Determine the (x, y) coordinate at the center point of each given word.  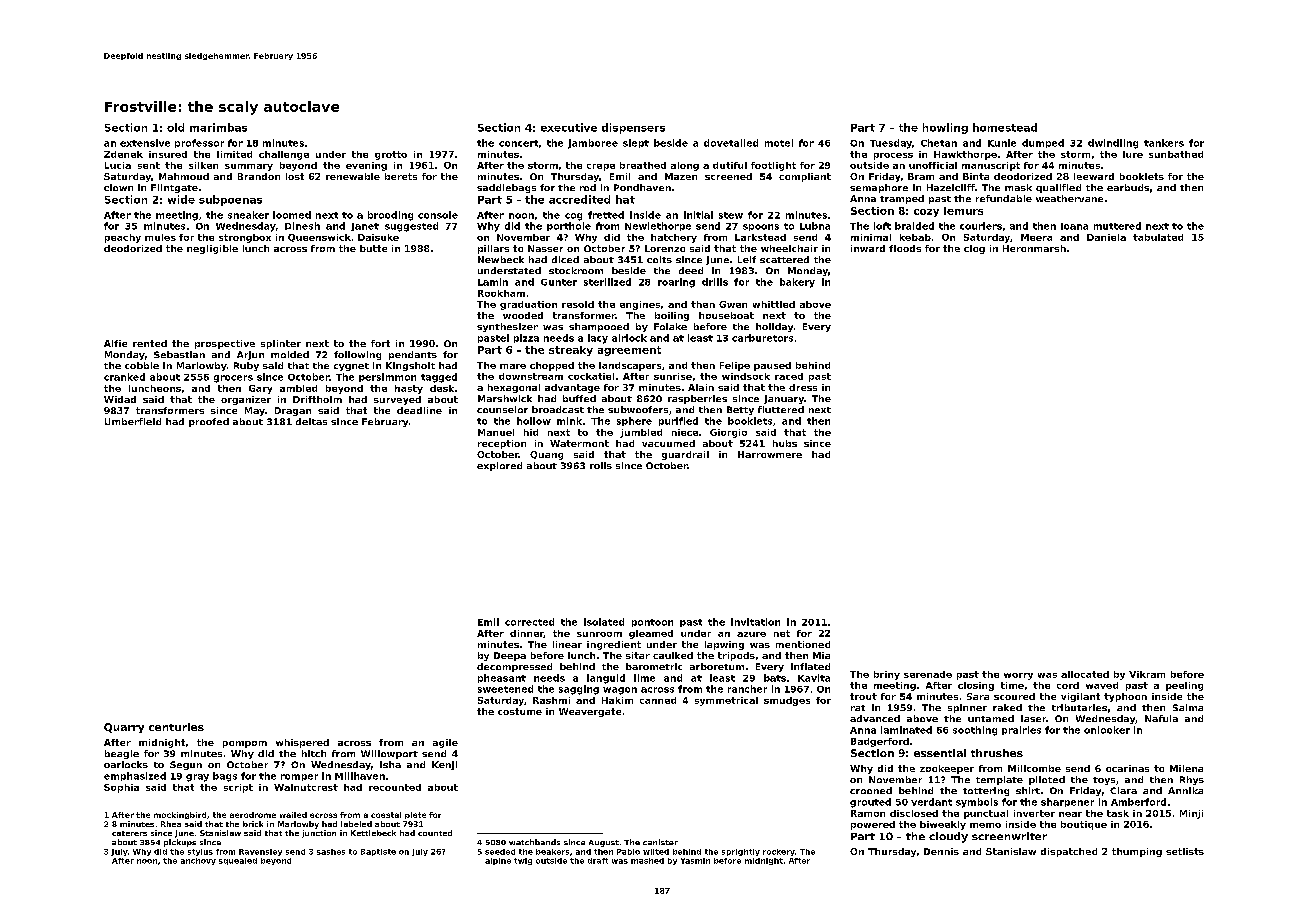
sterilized (607, 282)
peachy (123, 238)
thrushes (997, 753)
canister (660, 842)
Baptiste (378, 852)
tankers (1164, 143)
